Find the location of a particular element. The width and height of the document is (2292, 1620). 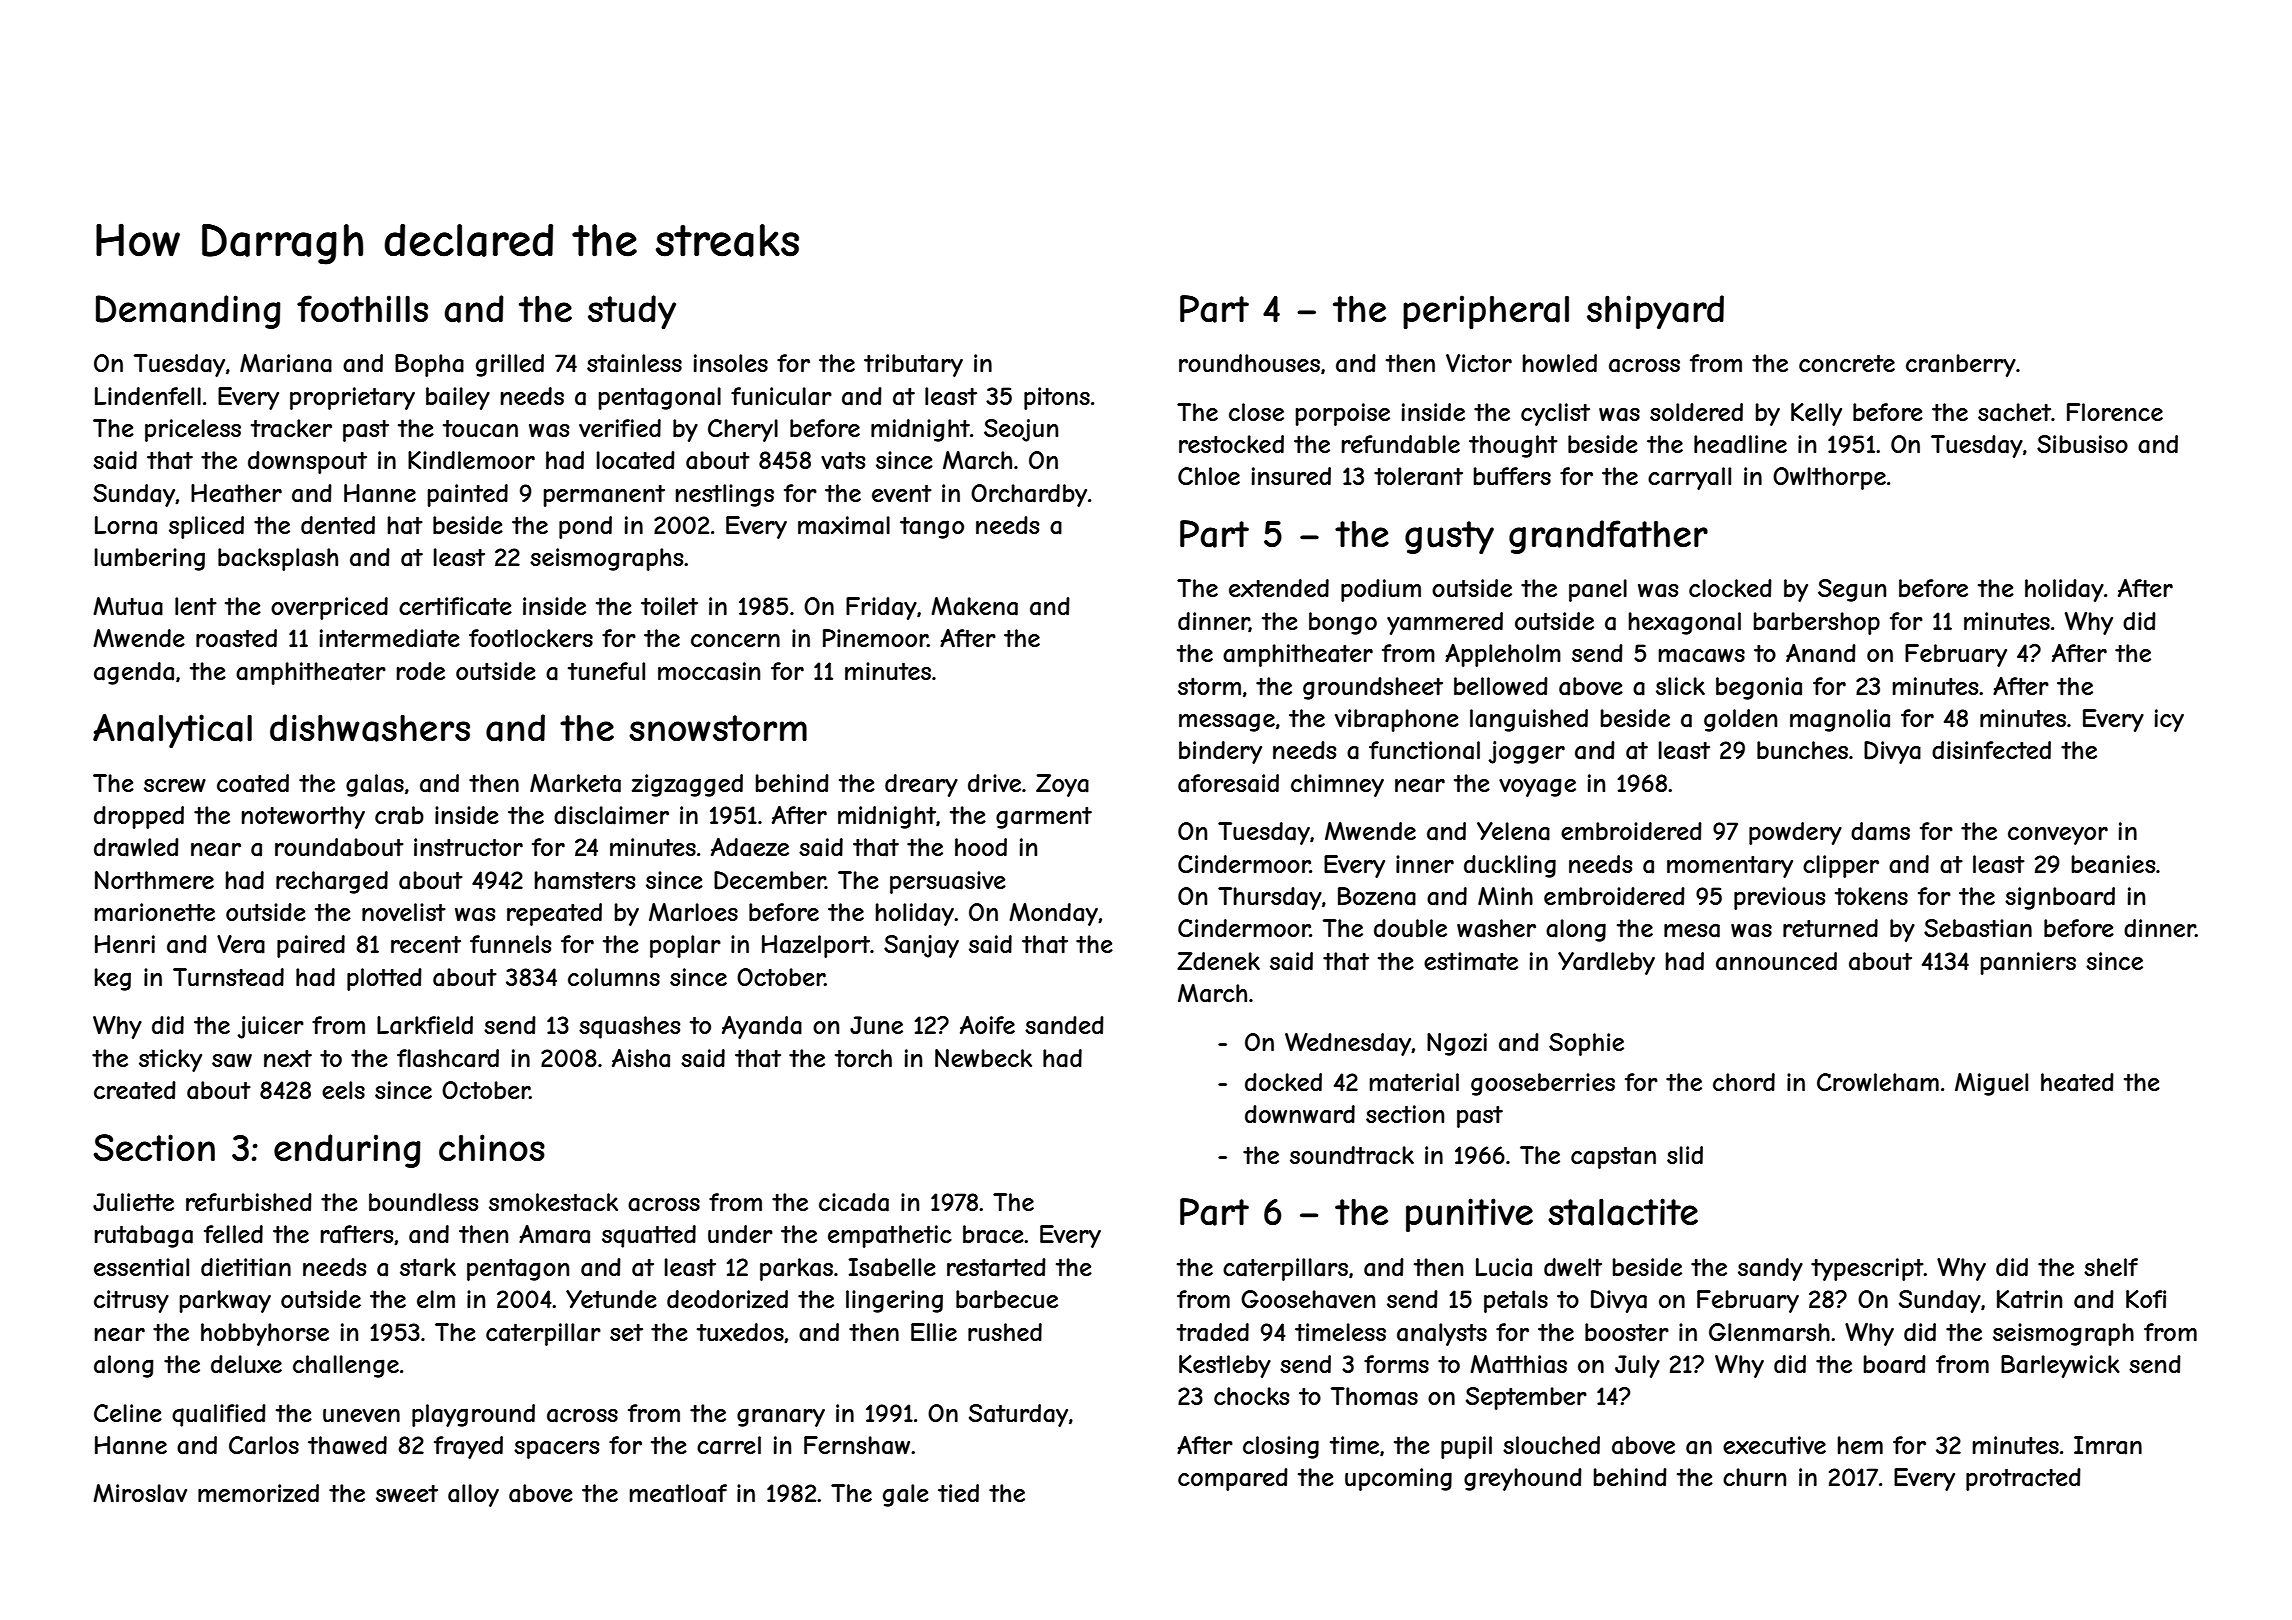

set is located at coordinates (626, 1332).
